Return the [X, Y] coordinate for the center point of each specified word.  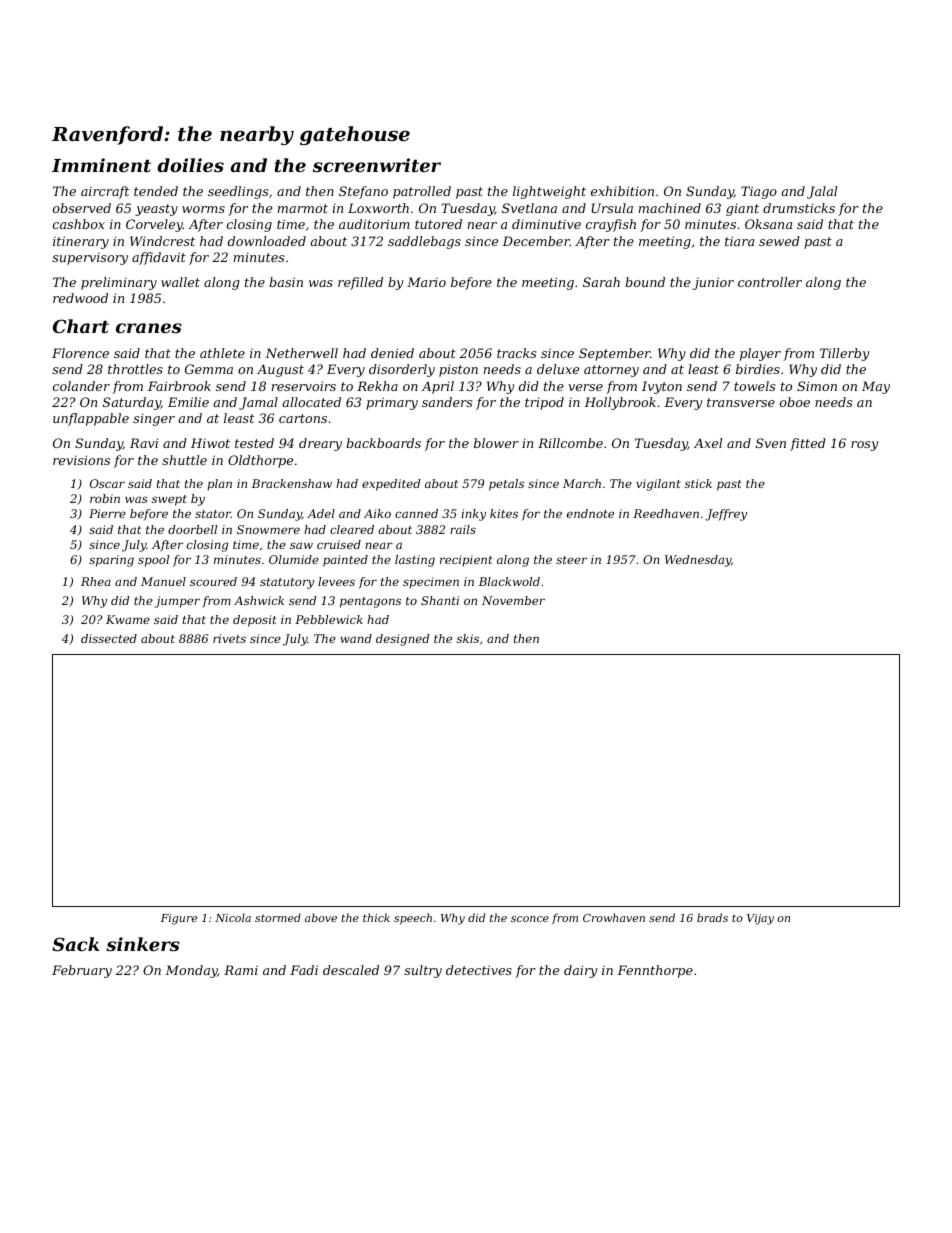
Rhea [96, 581]
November [513, 600]
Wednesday [698, 561]
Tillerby [844, 354]
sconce [530, 919]
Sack [76, 944]
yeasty [156, 210]
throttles [135, 369]
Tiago [759, 192]
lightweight [549, 192]
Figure [179, 919]
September [615, 354]
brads [712, 917]
